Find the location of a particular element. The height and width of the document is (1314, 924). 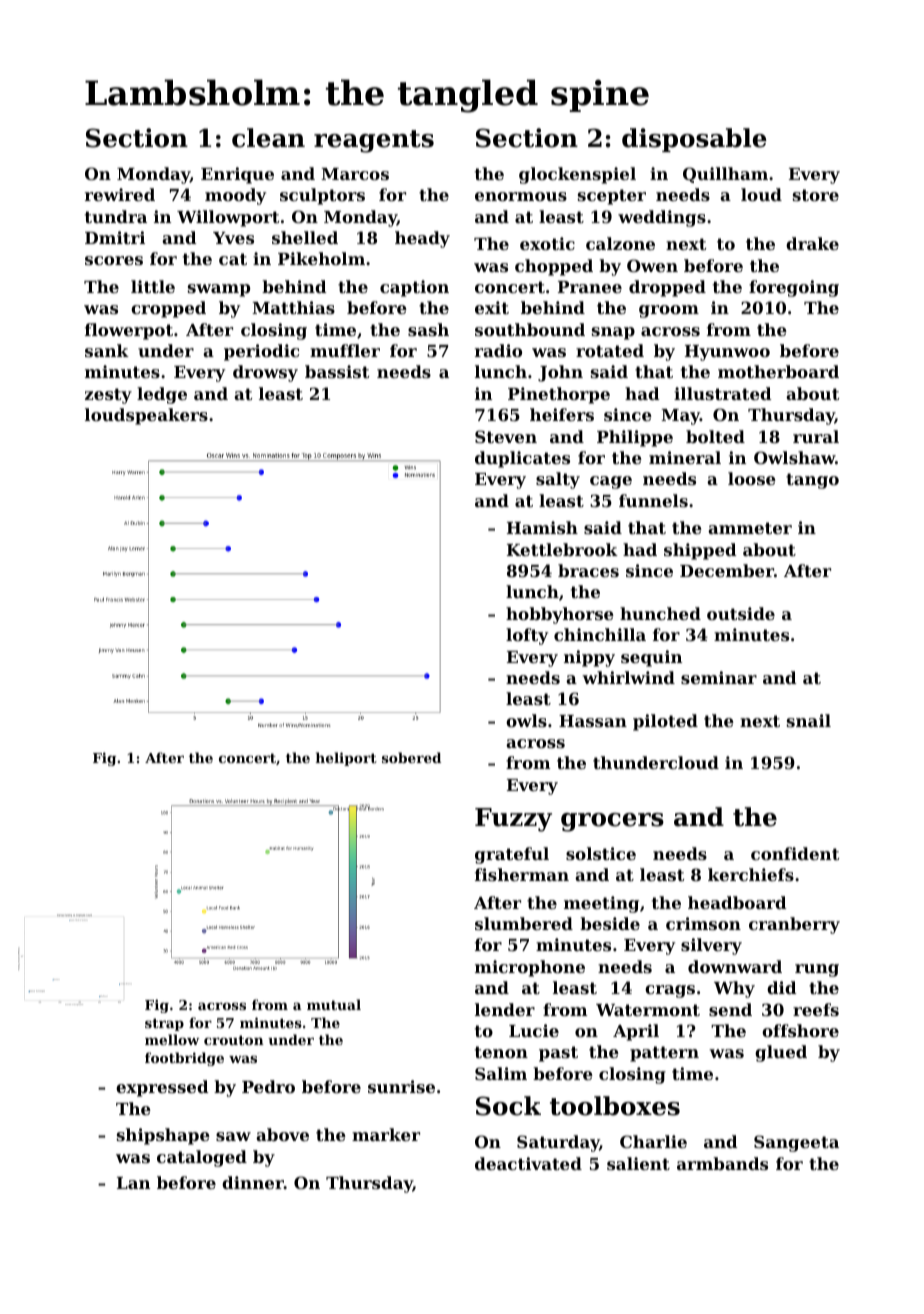

Quillham is located at coordinates (725, 175).
